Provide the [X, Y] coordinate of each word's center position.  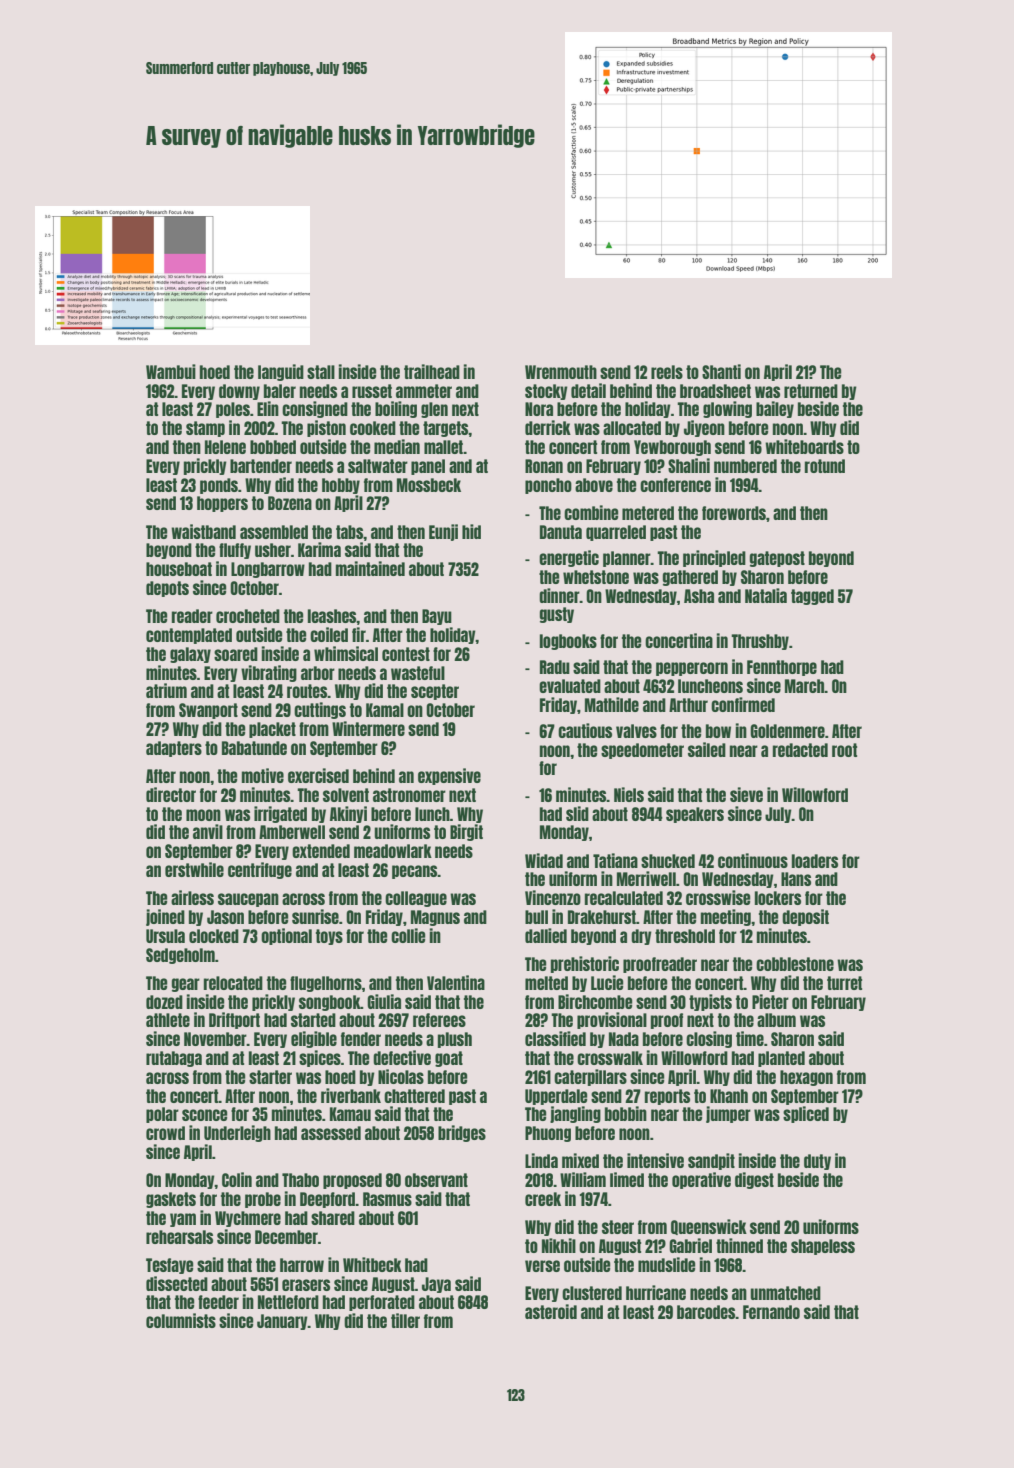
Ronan [544, 466]
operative [701, 1180]
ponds [219, 486]
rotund [825, 466]
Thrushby [760, 642]
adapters [174, 749]
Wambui [171, 371]
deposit [805, 917]
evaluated [570, 686]
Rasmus [387, 1199]
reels [667, 372]
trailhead [432, 371]
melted [546, 983]
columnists [181, 1320]
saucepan [248, 900]
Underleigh [237, 1133]
